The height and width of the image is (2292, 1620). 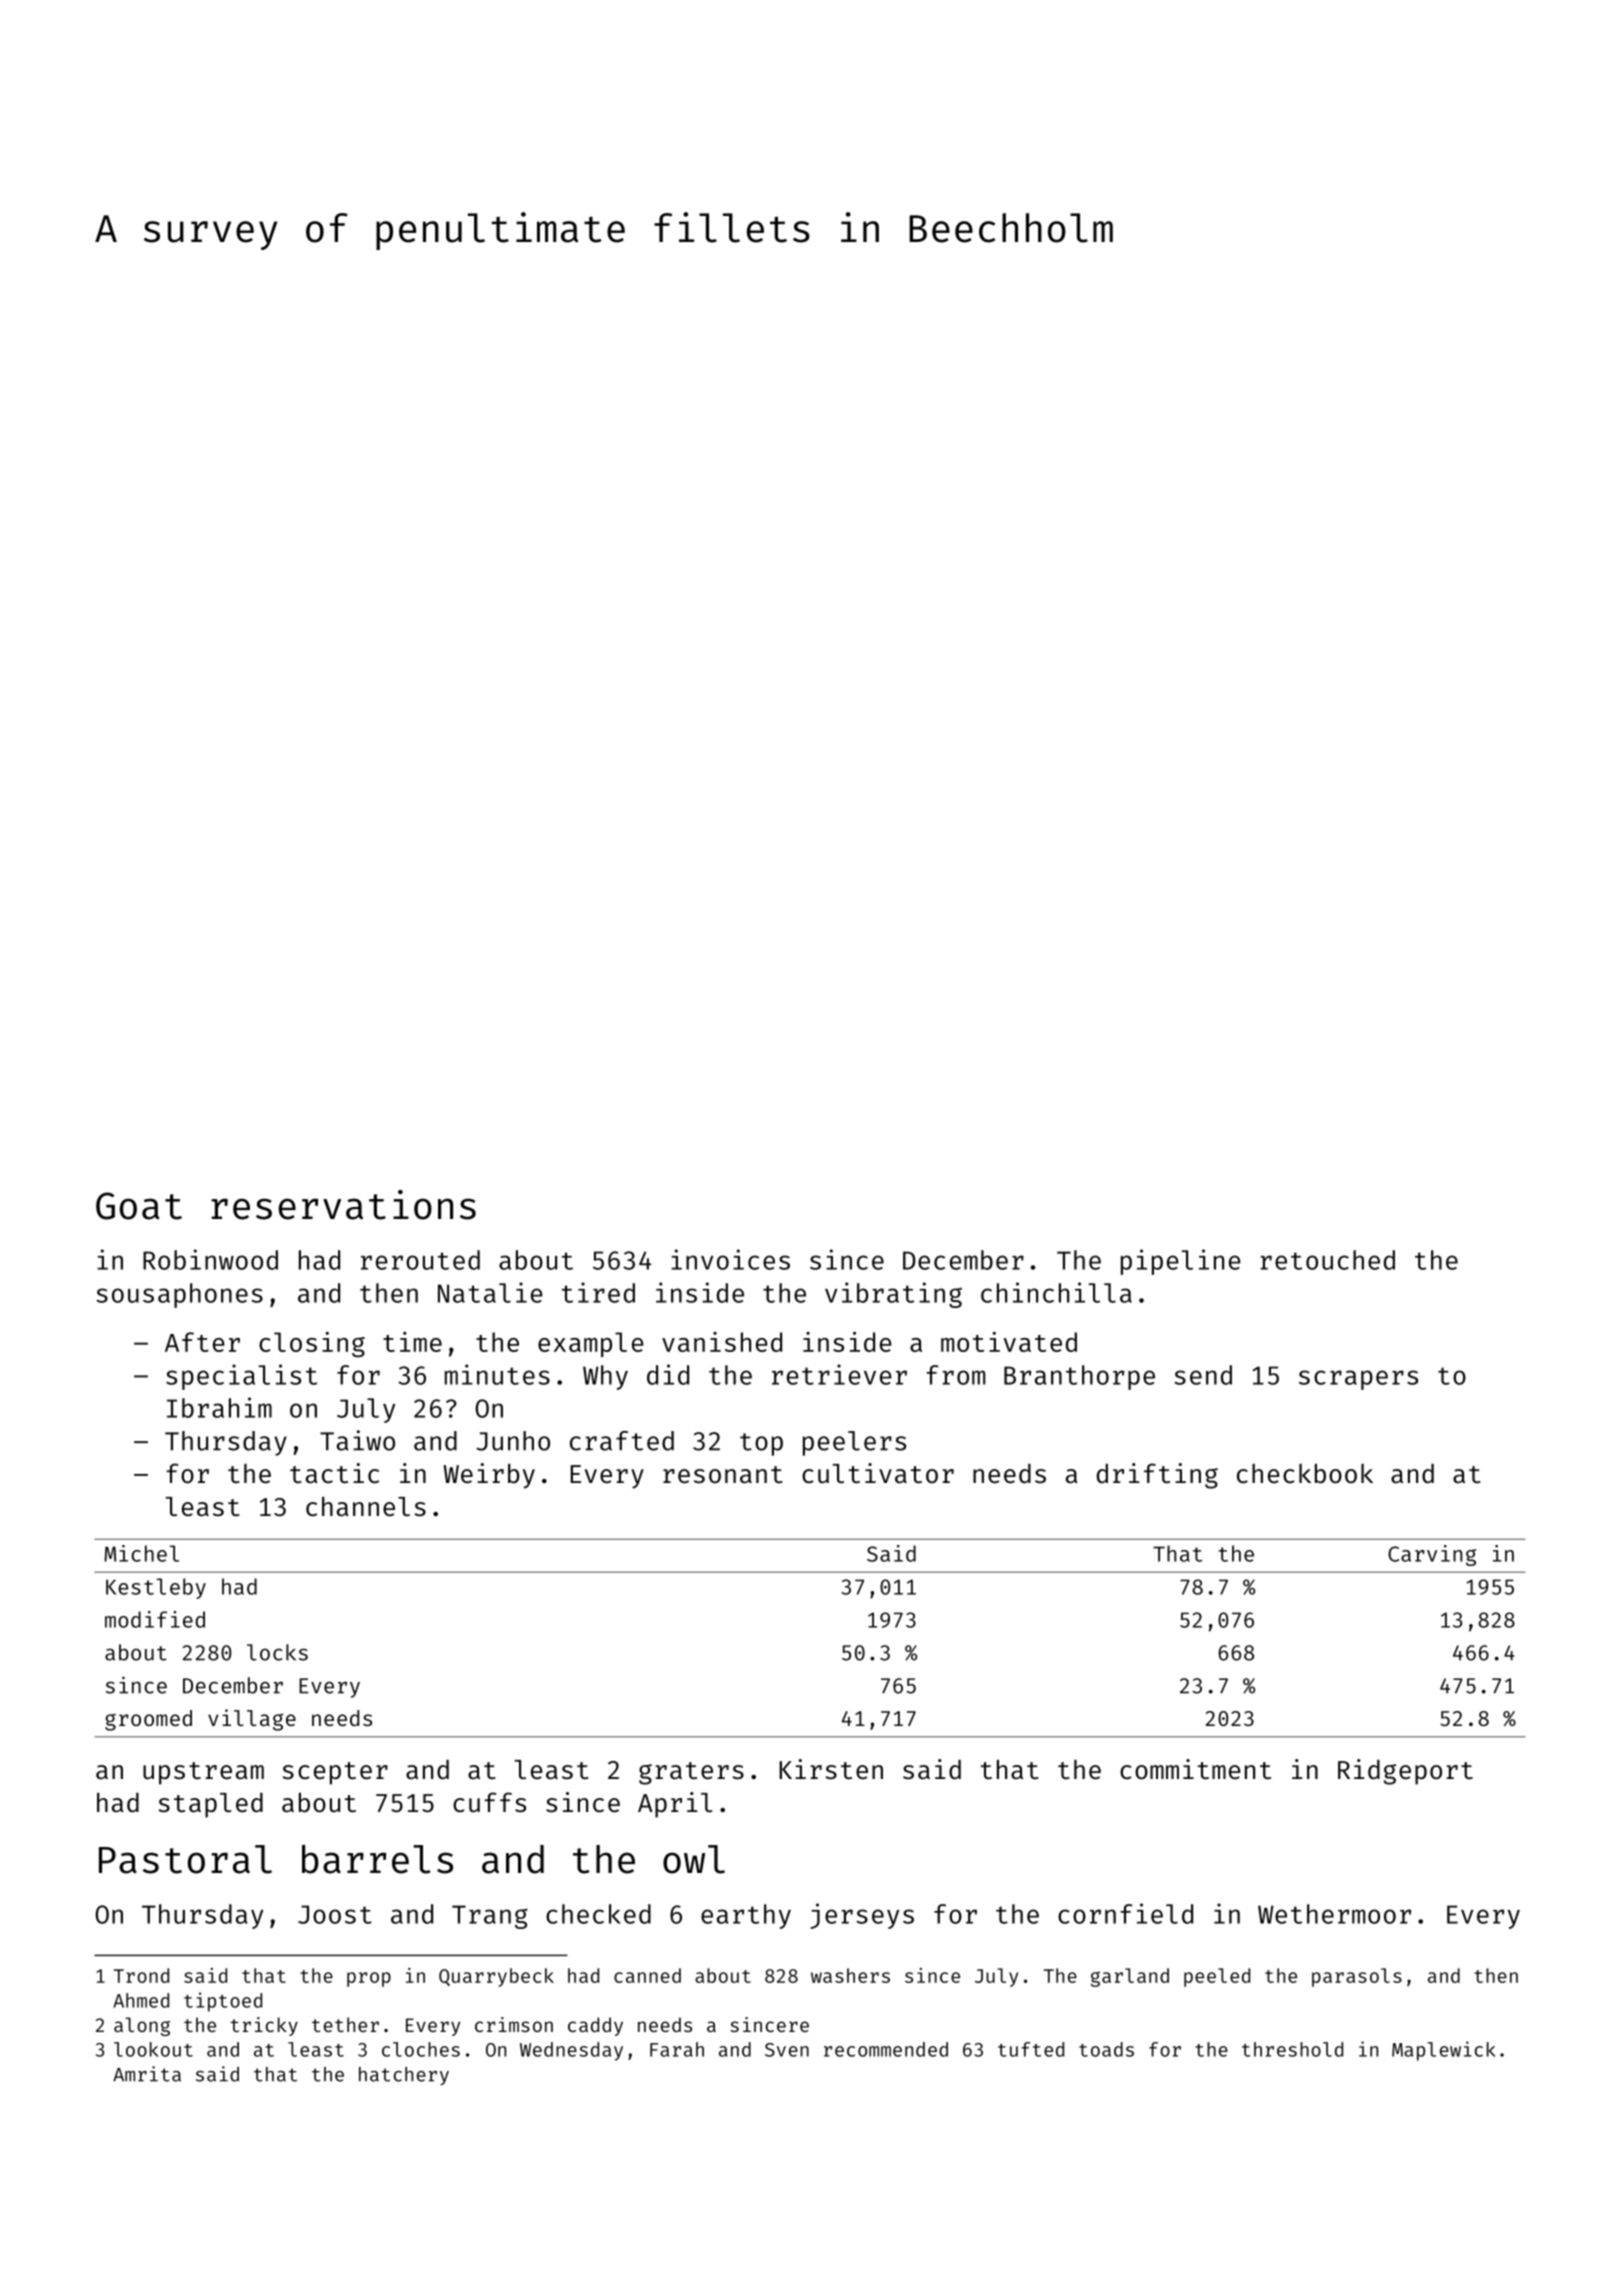 What do you see at coordinates (787, 2050) in the image?
I see `Sven` at bounding box center [787, 2050].
